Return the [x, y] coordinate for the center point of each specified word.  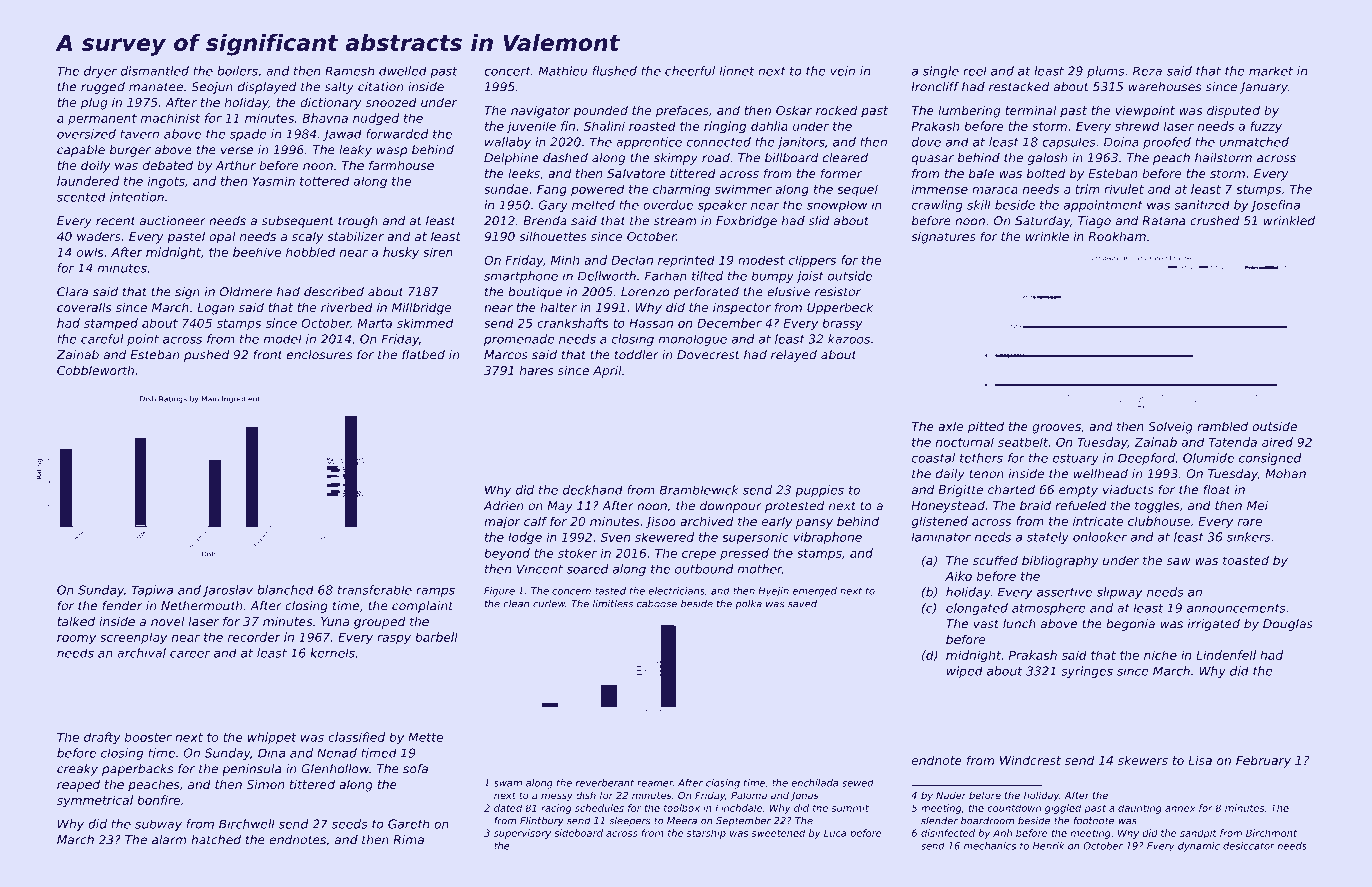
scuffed [995, 560]
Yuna [335, 621]
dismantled [155, 71]
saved [802, 604]
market [1271, 71]
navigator [540, 111]
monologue [693, 340]
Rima [408, 840]
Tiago [1094, 222]
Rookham [1117, 236]
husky [401, 253]
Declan [632, 260]
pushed [207, 356]
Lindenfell [1226, 655]
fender [122, 606]
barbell [436, 637]
